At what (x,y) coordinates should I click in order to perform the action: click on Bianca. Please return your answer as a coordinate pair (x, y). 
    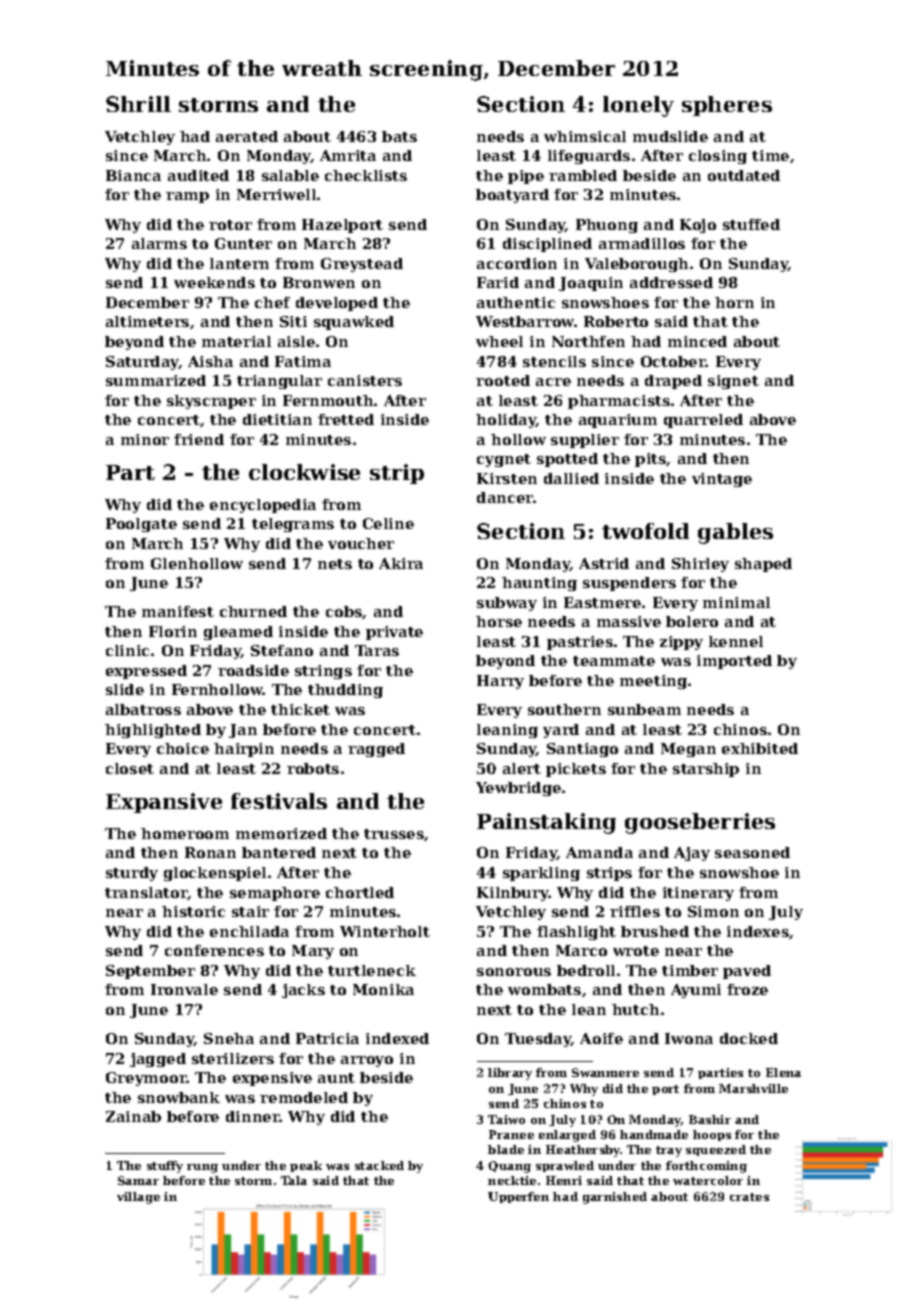
    Looking at the image, I should click on (133, 175).
